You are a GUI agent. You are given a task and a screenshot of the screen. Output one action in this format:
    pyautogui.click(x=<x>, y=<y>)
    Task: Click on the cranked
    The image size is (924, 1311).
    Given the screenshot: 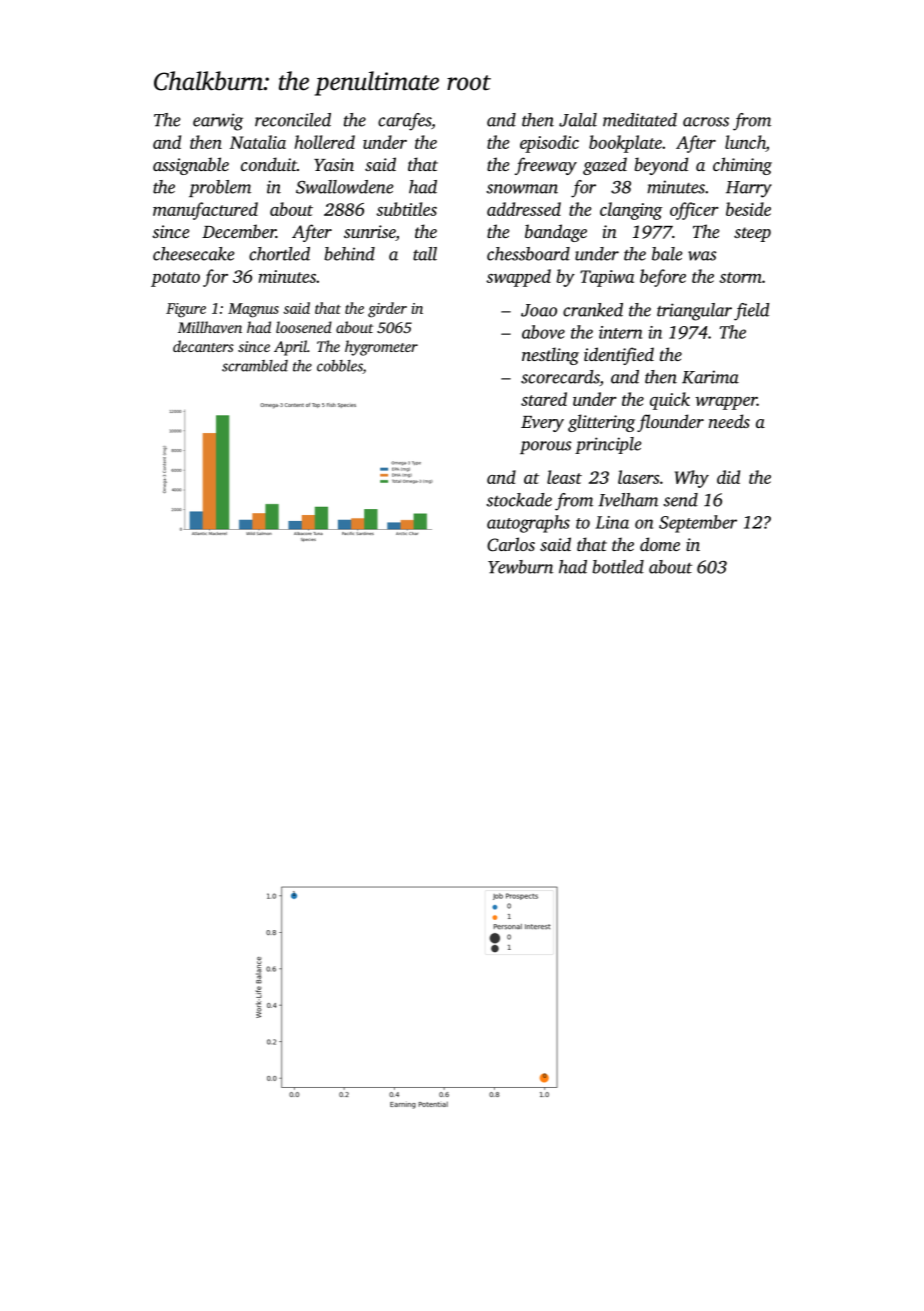 What is the action you would take?
    pyautogui.click(x=593, y=310)
